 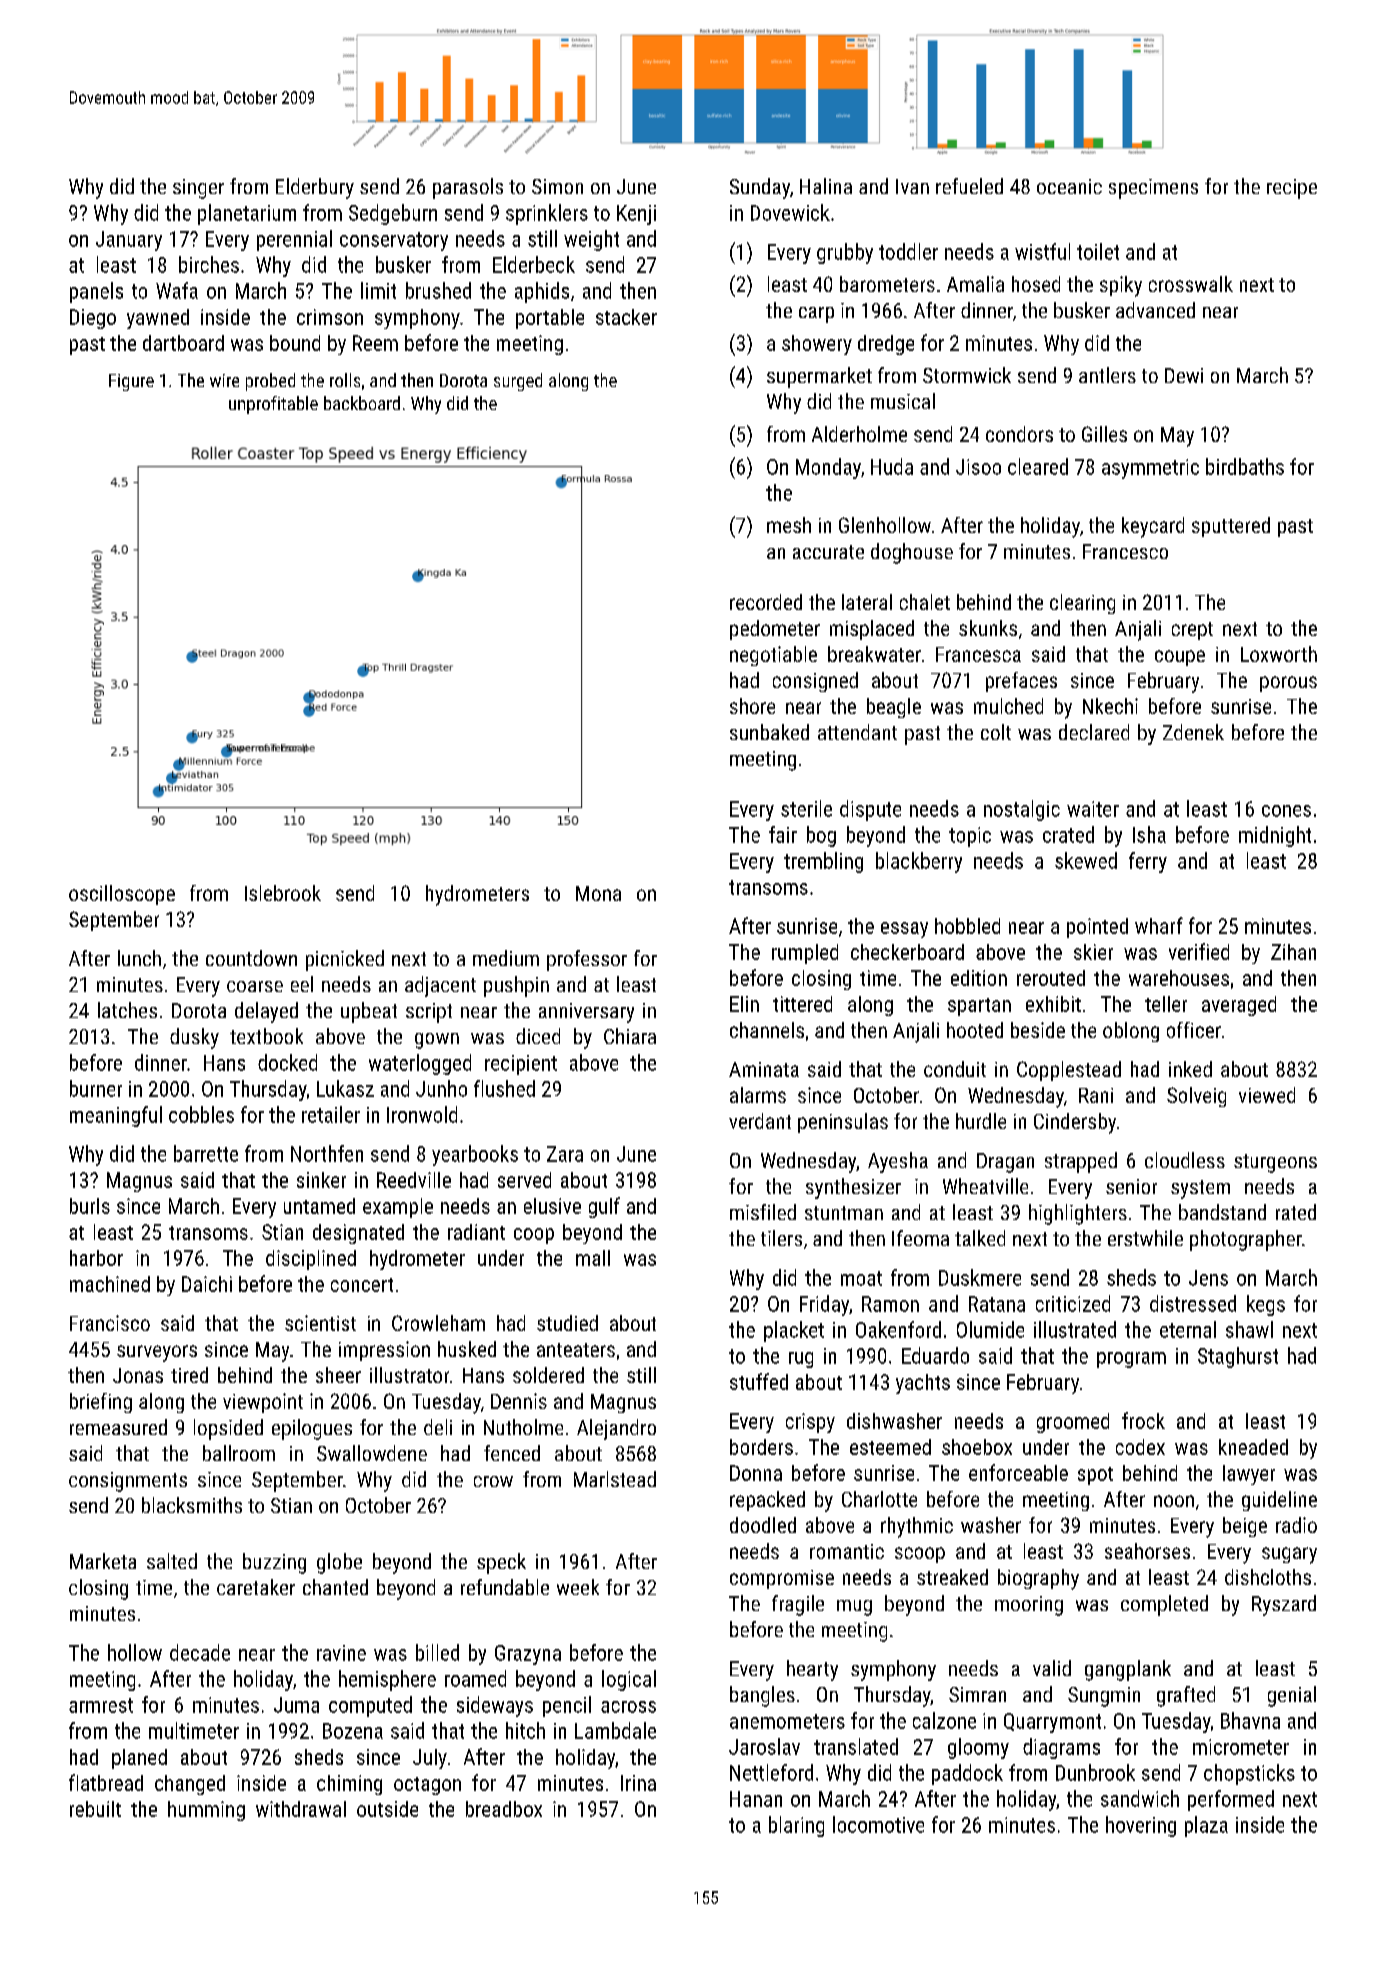 I want to click on viewed, so click(x=1267, y=1095).
